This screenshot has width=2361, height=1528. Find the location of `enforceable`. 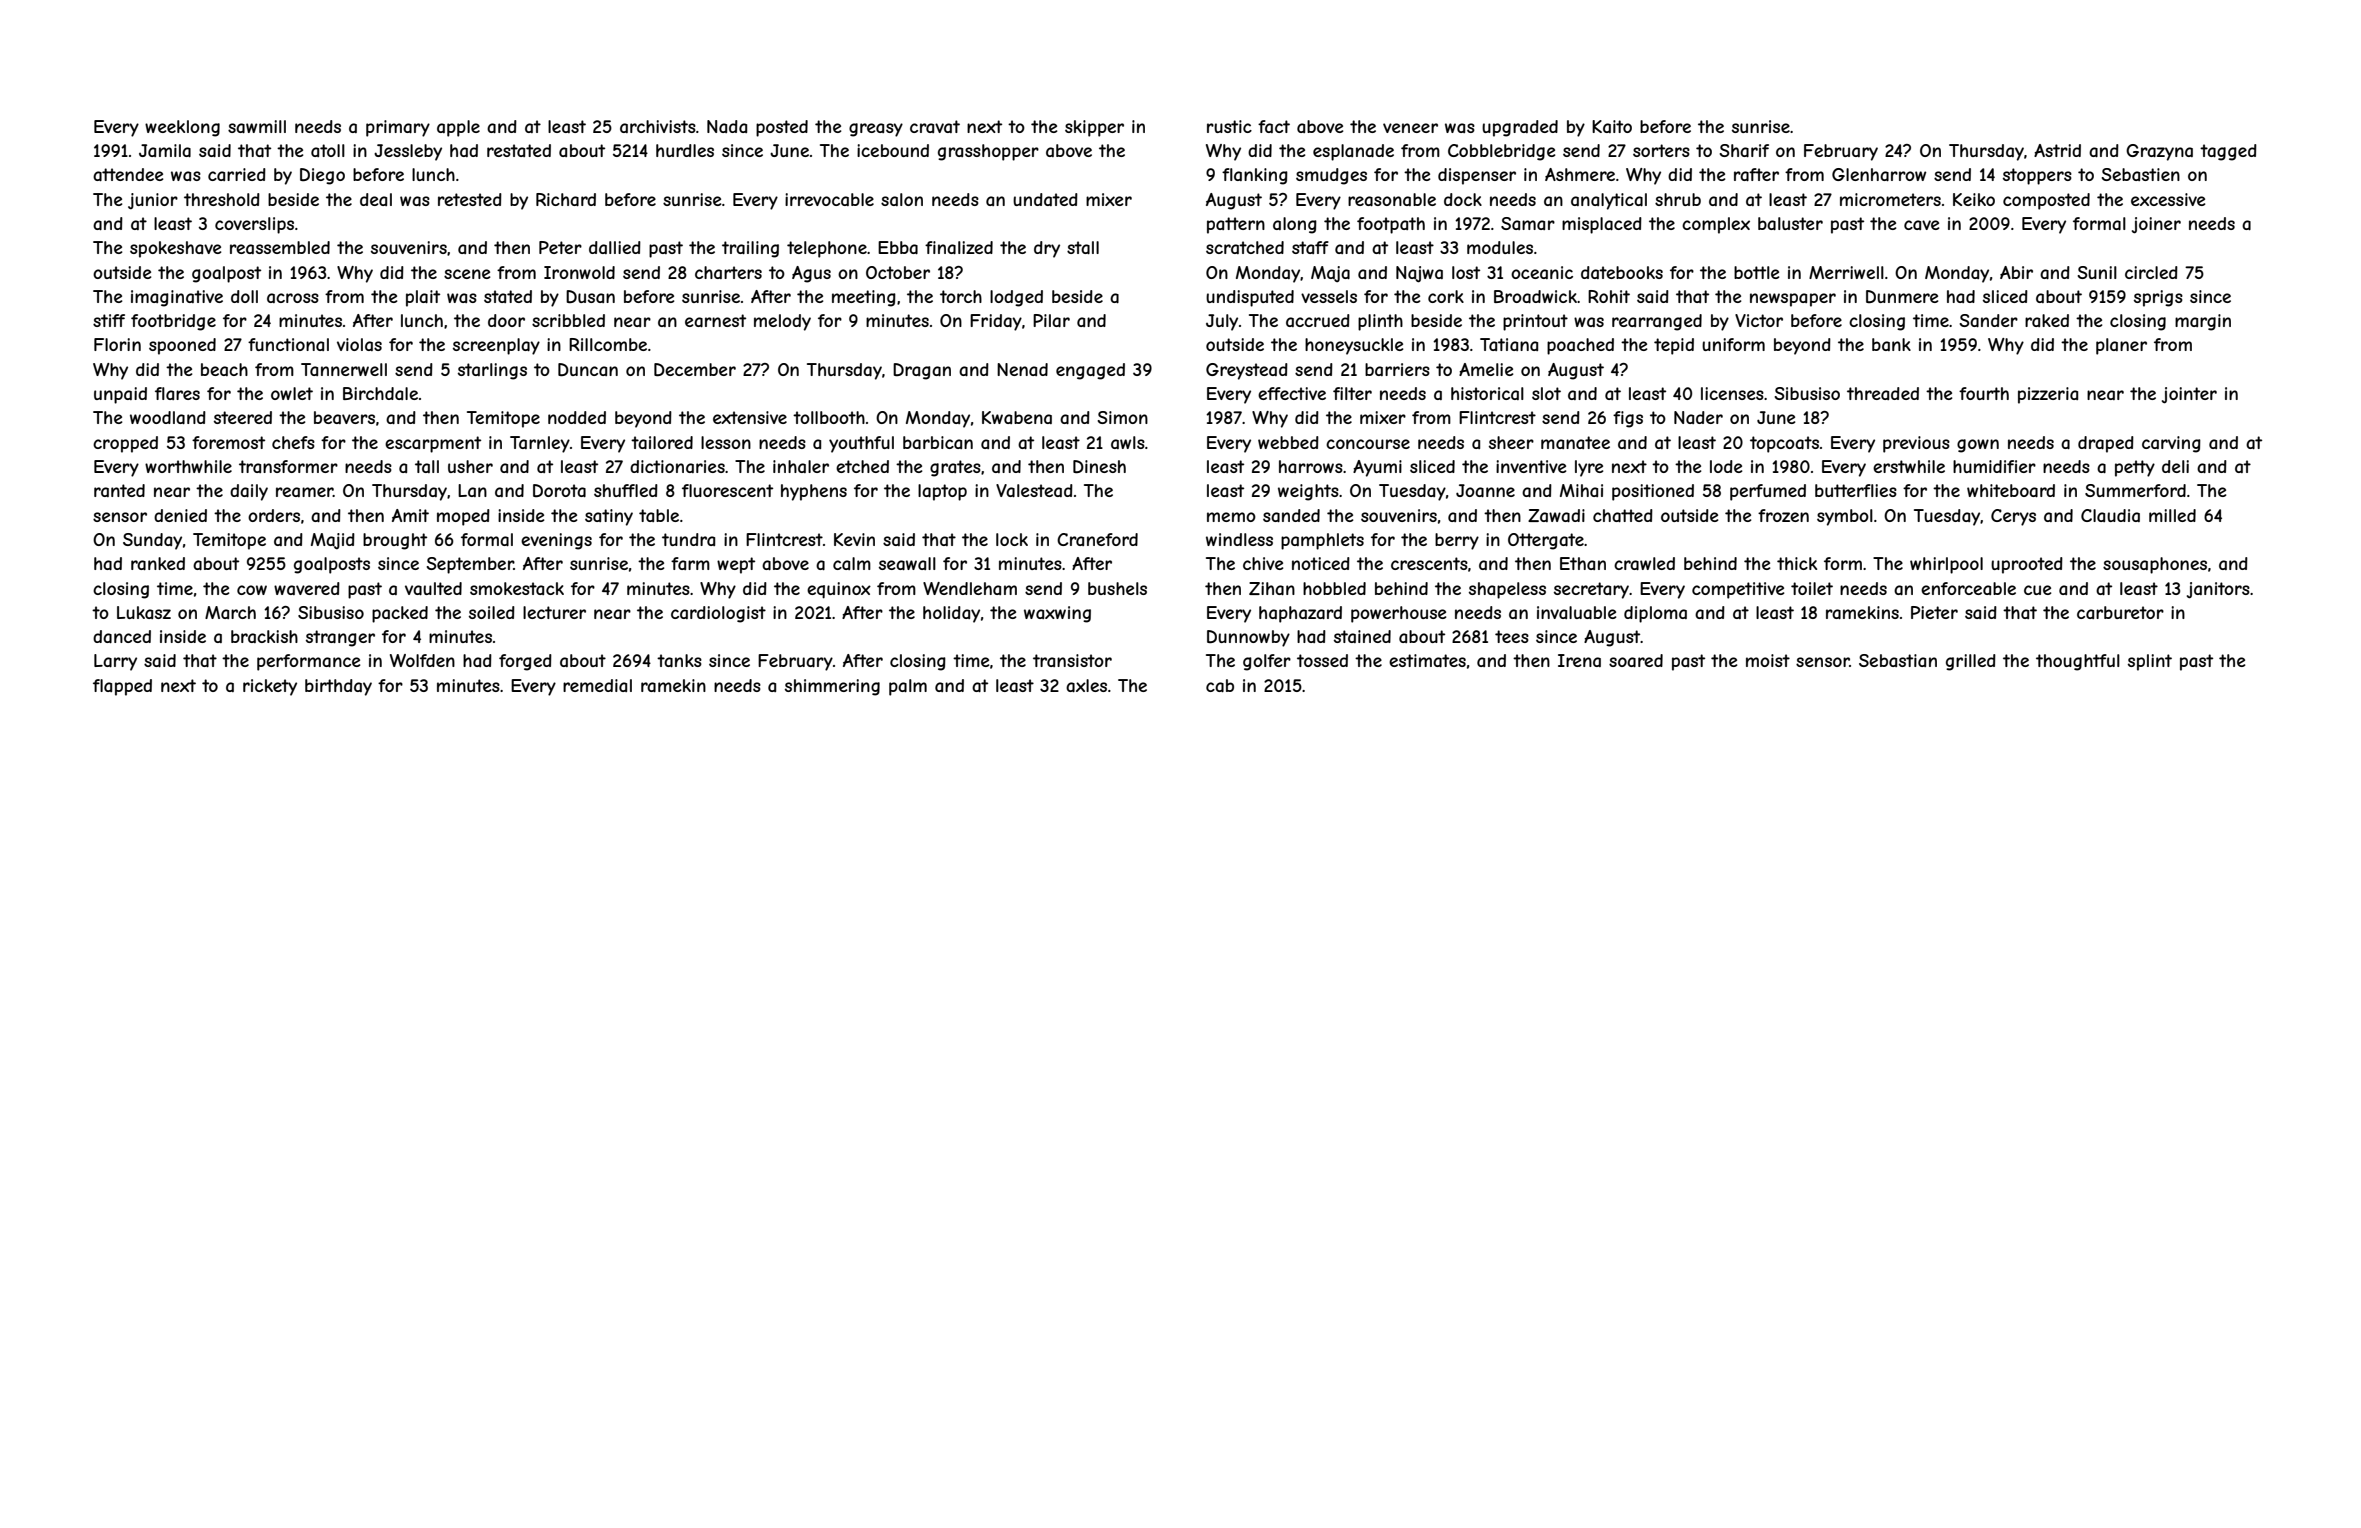

enforceable is located at coordinates (1968, 588).
